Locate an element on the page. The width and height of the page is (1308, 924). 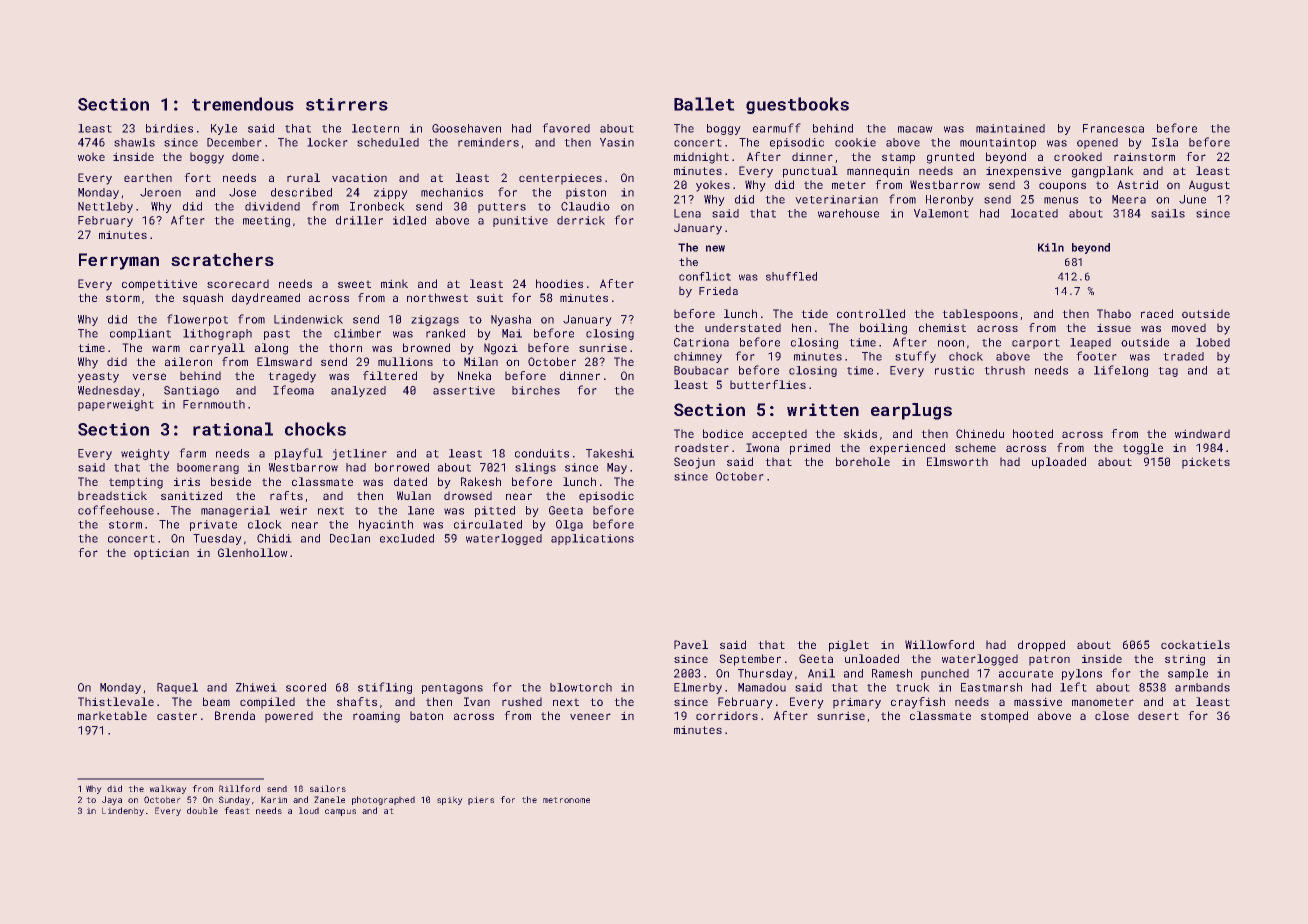
dropped is located at coordinates (1041, 646).
